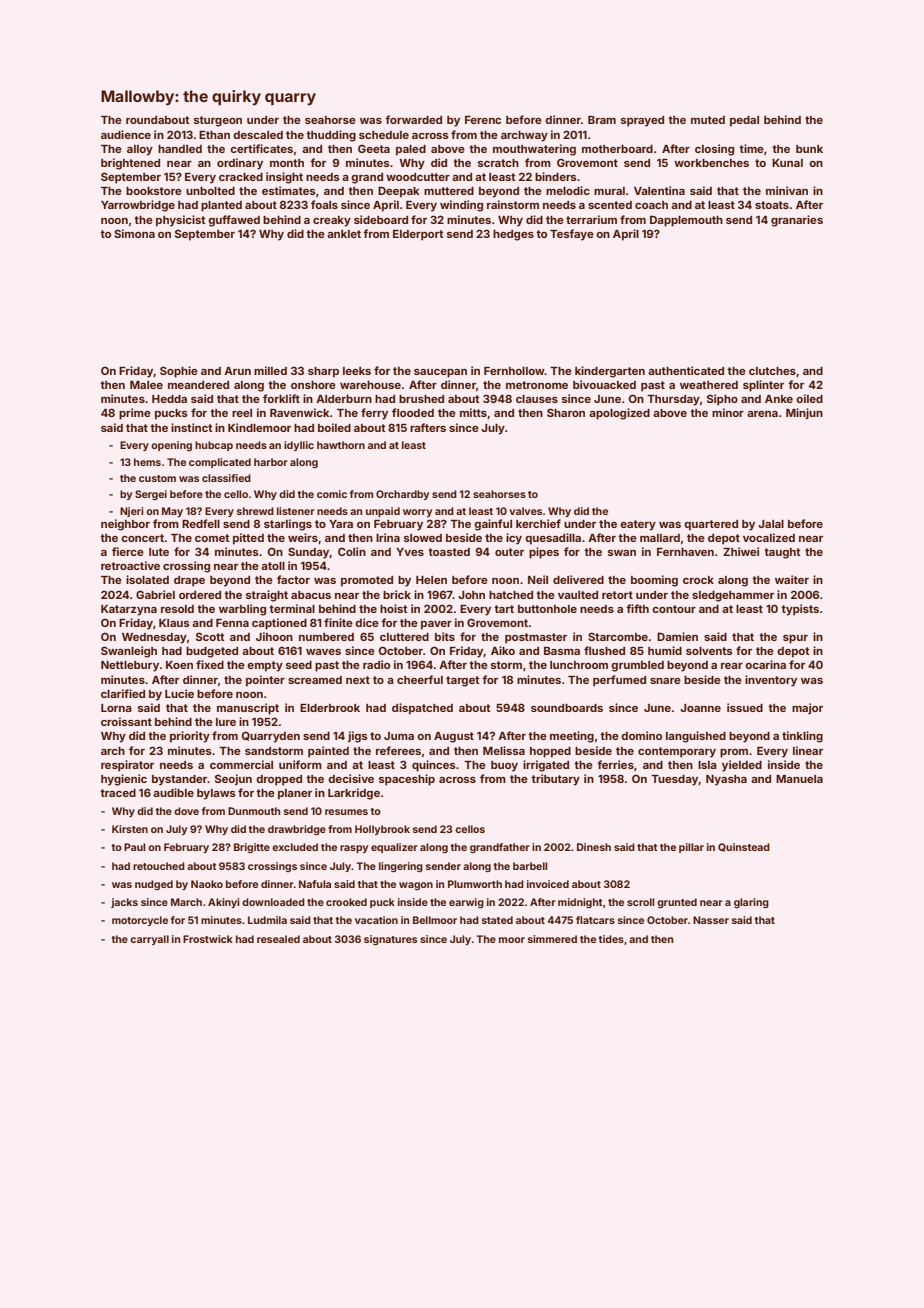  I want to click on time, so click(751, 148).
